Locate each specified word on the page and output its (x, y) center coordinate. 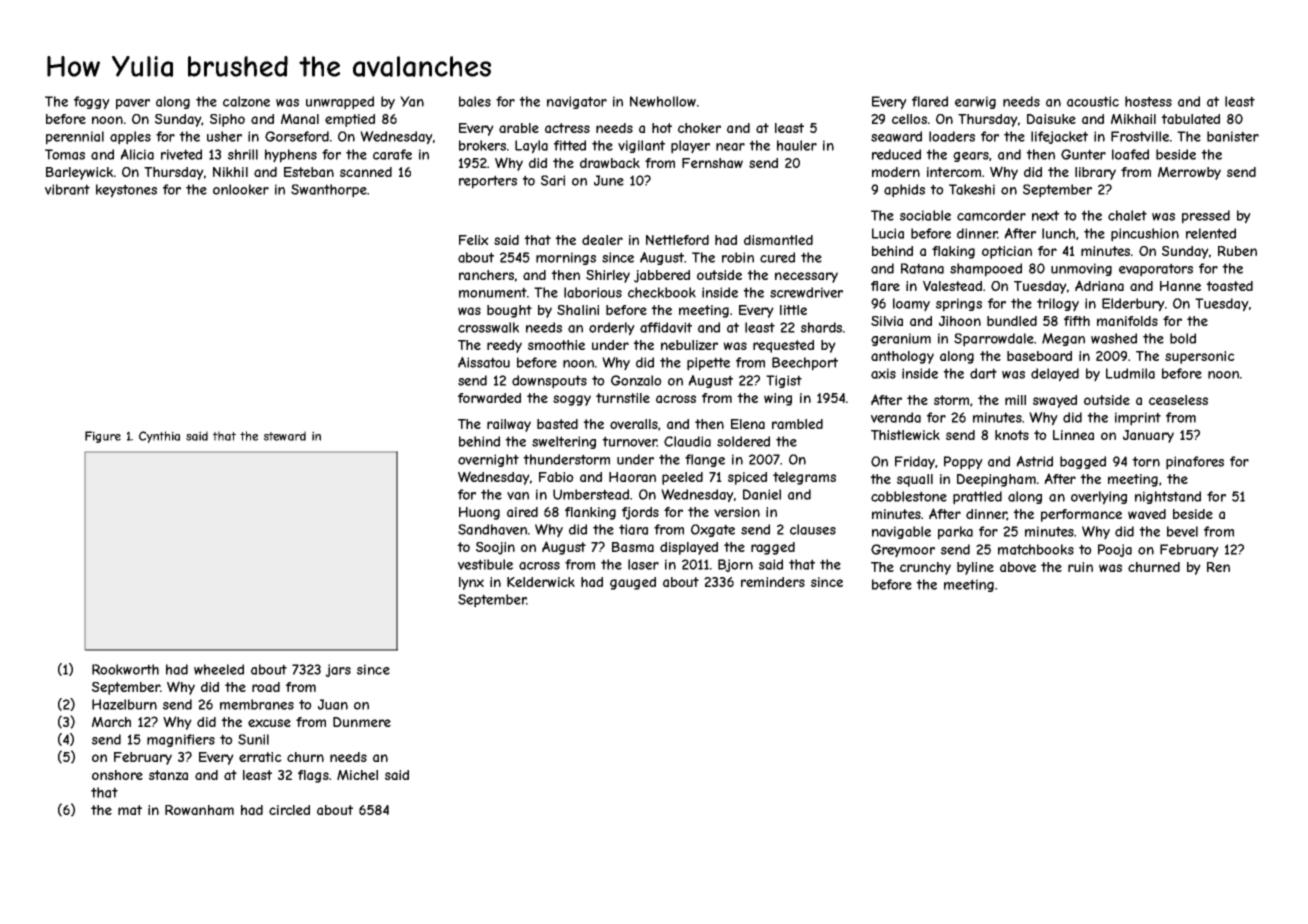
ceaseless (1178, 400)
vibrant (67, 189)
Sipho (227, 120)
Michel (357, 775)
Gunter (1083, 154)
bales (475, 101)
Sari (553, 180)
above (1018, 567)
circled (289, 810)
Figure (103, 437)
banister (1233, 136)
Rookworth (125, 669)
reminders (773, 582)
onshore (117, 775)
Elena (748, 424)
